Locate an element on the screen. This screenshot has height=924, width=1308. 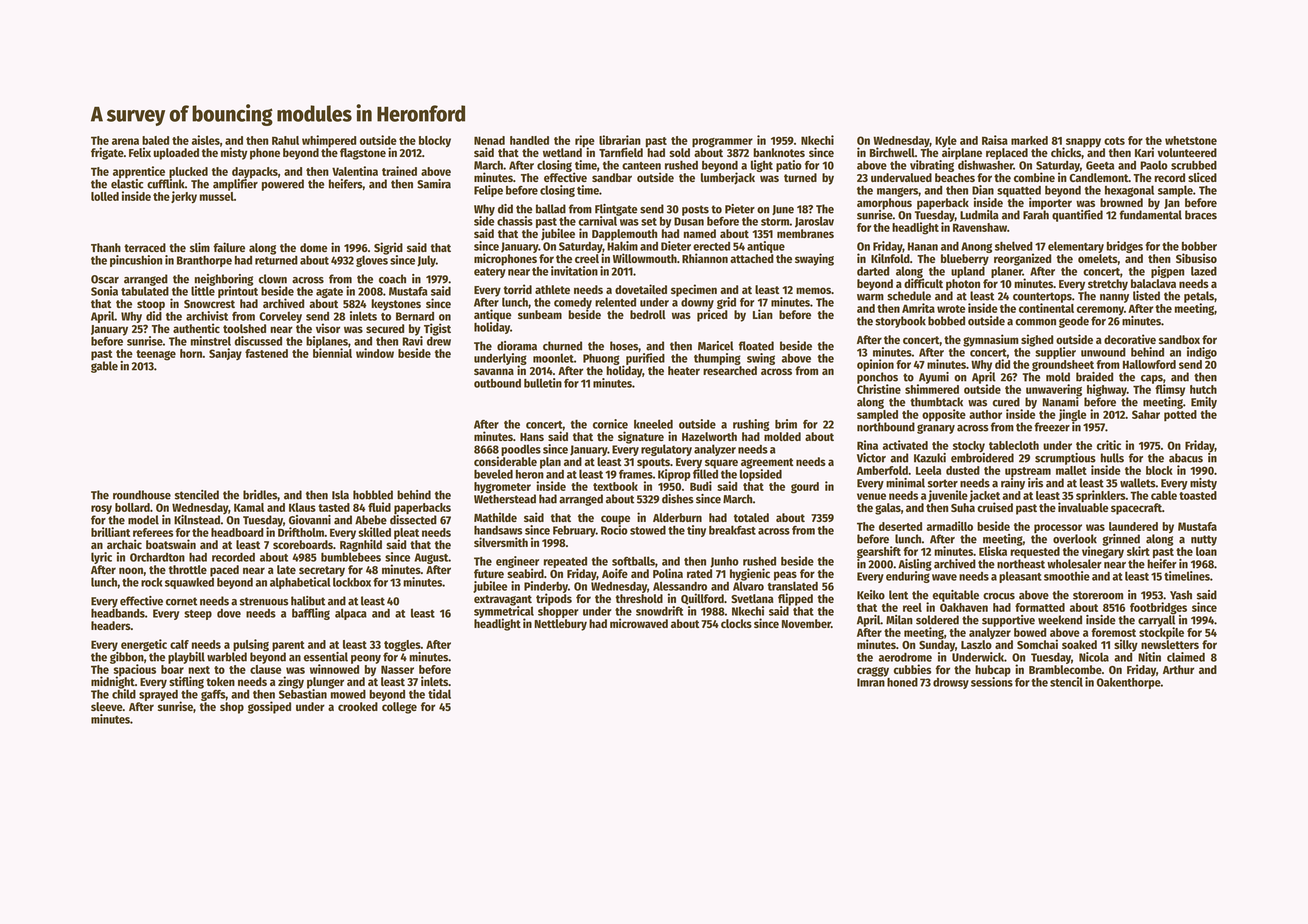
handled is located at coordinates (529, 140).
